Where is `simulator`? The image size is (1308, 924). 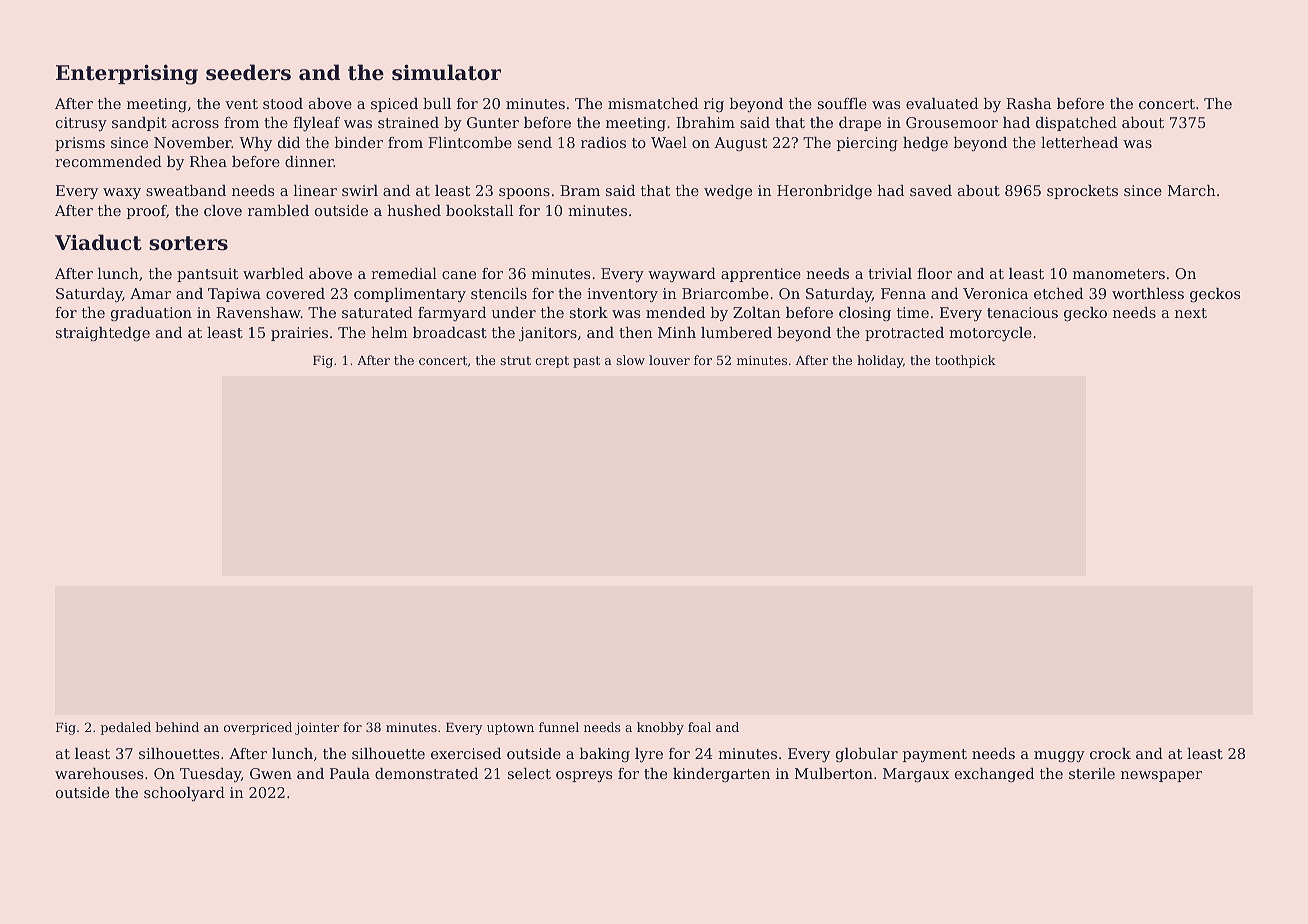
simulator is located at coordinates (446, 72).
